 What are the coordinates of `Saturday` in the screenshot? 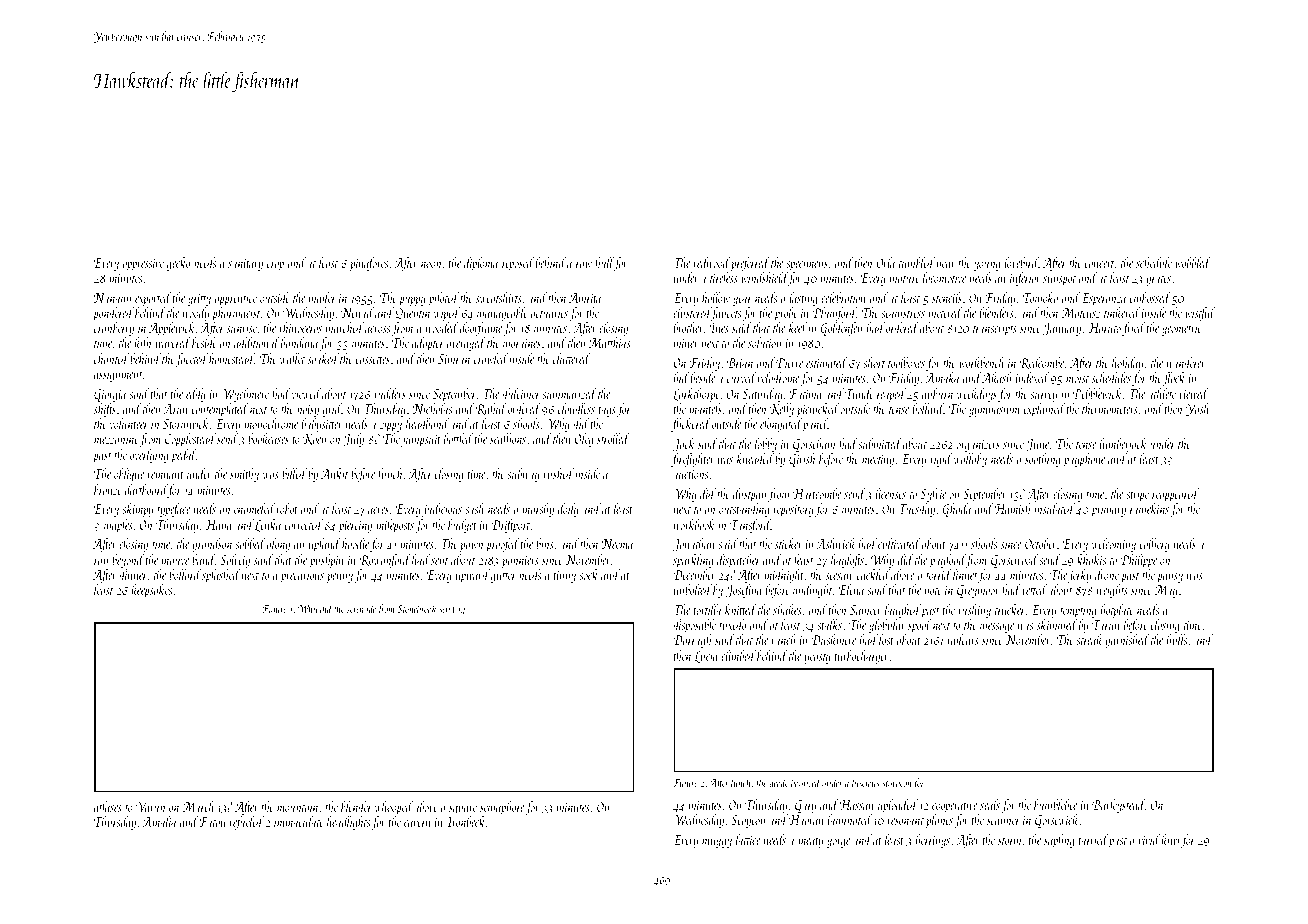 It's located at (762, 395).
